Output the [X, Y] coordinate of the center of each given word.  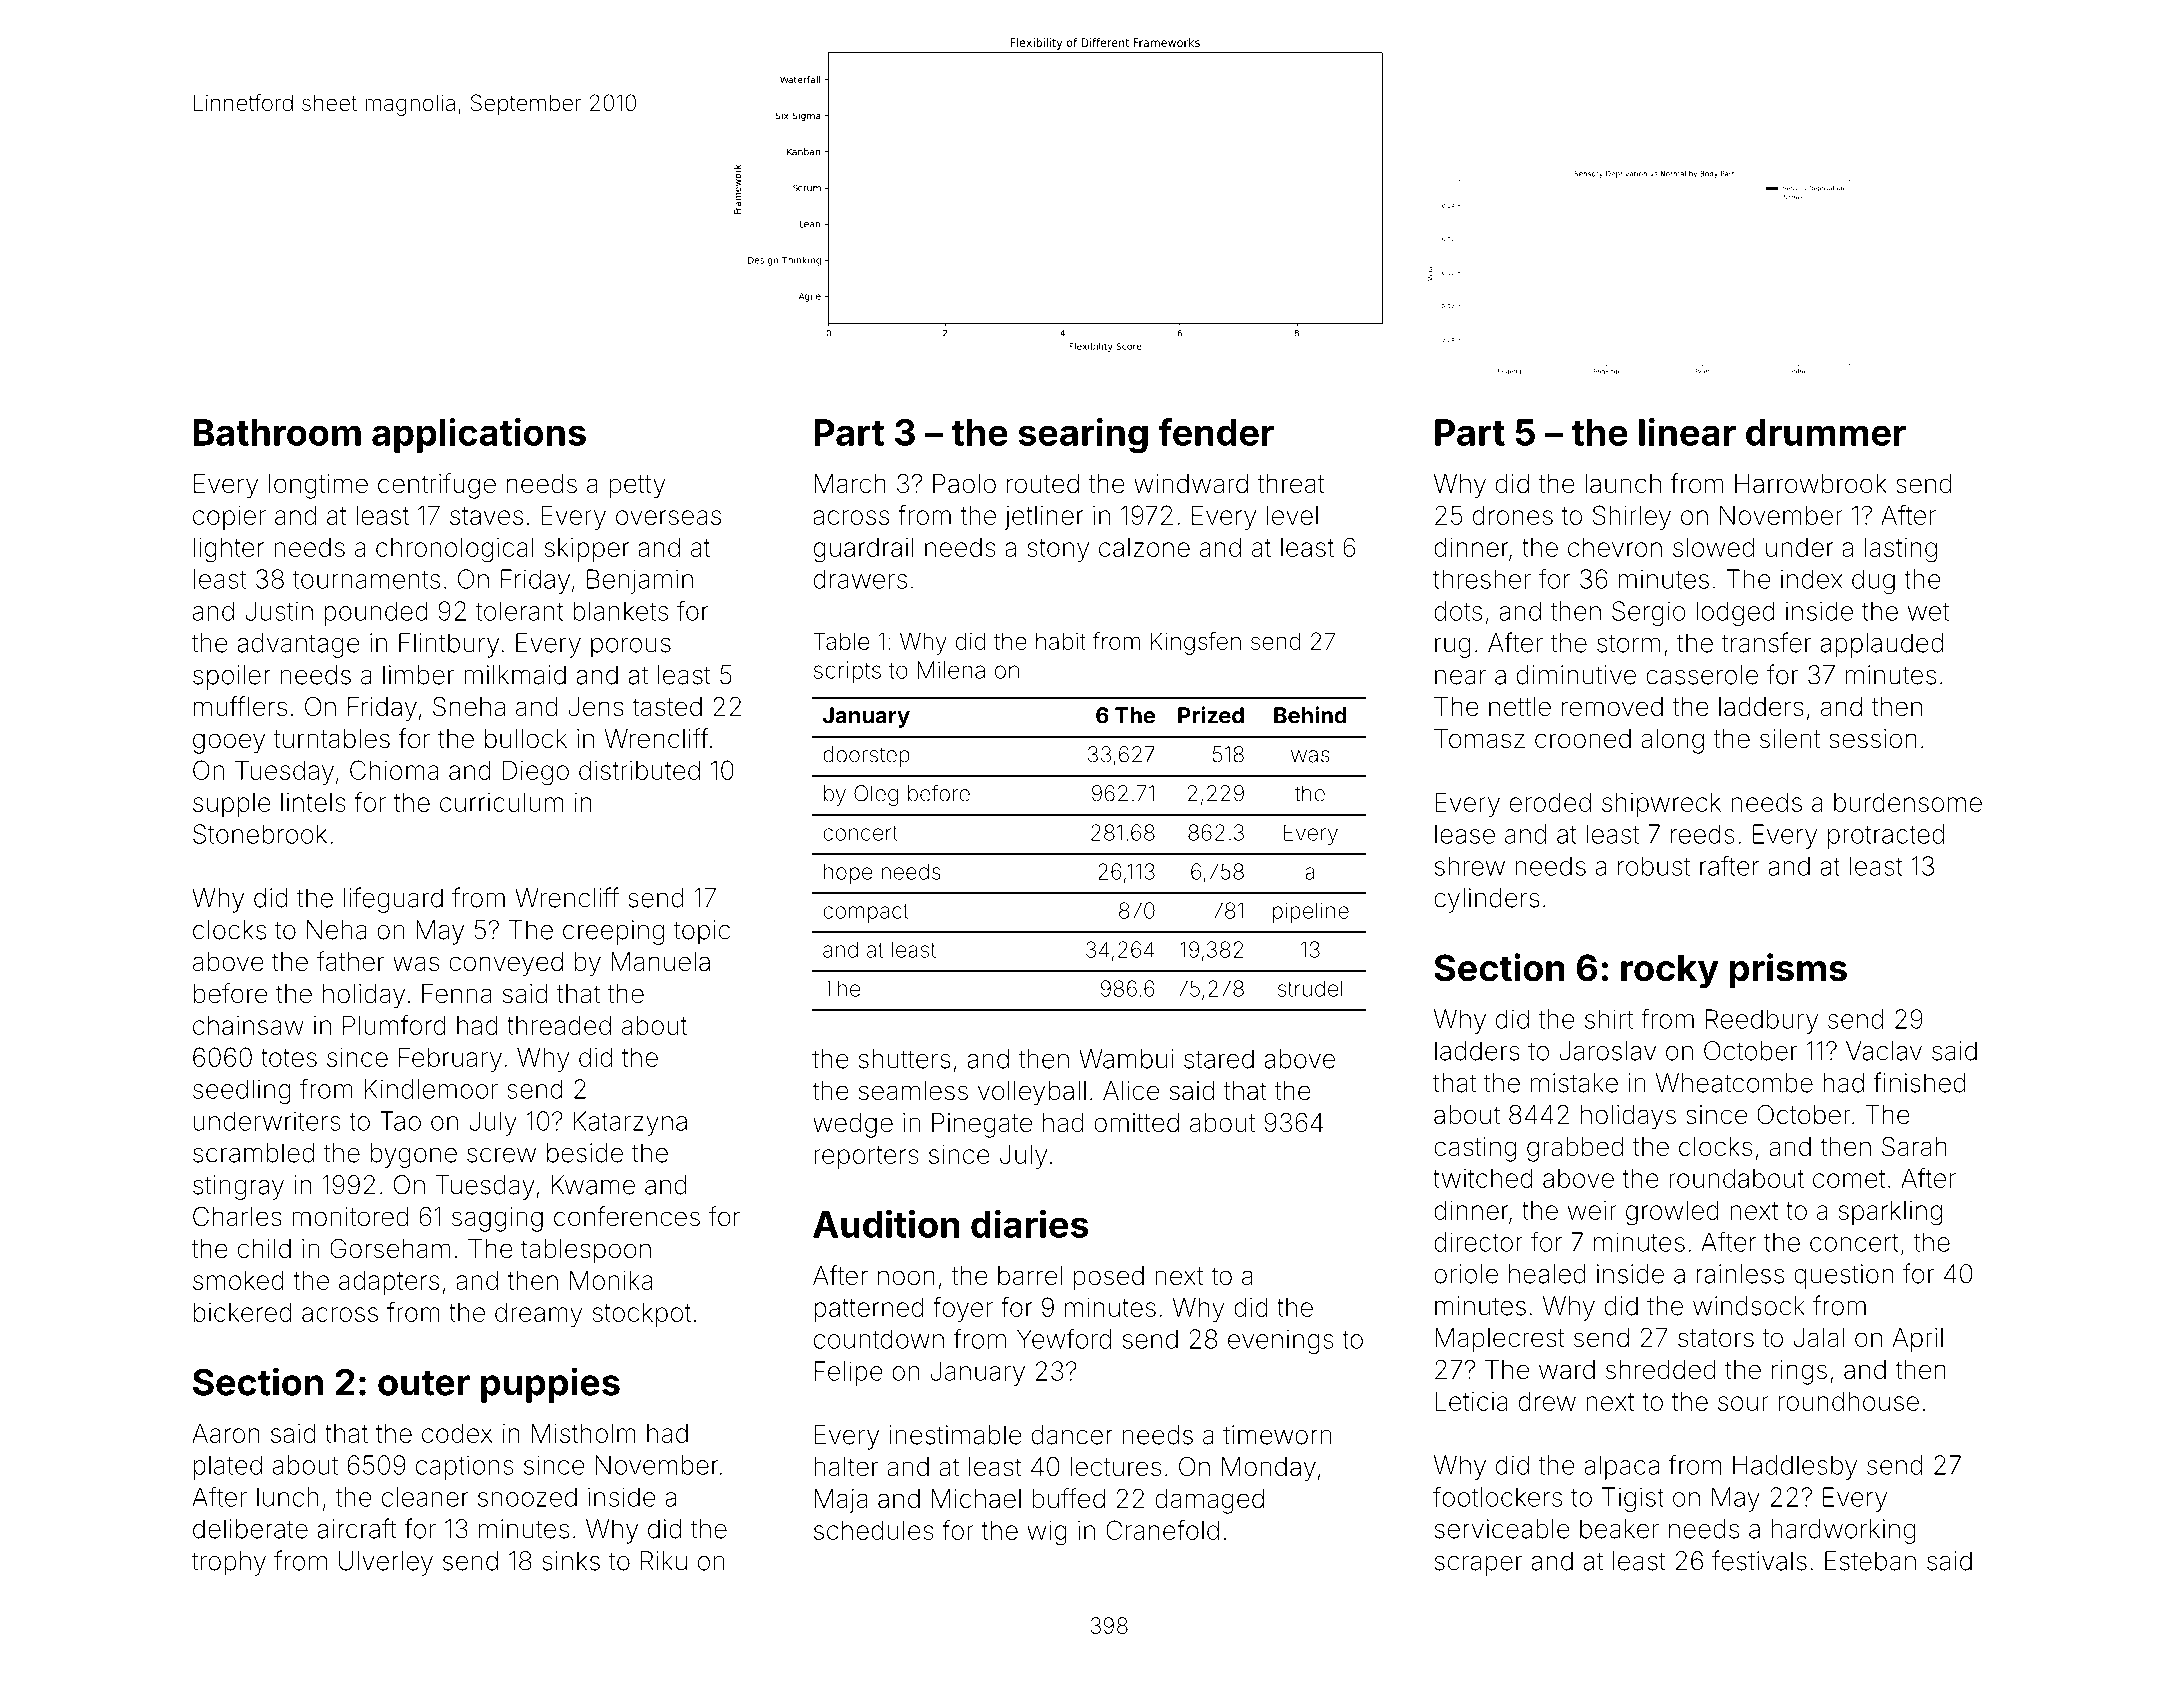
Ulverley [386, 1563]
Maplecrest [1499, 1340]
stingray [238, 1187]
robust [1654, 866]
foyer [963, 1309]
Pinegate [982, 1125]
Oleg [876, 795]
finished [1919, 1082]
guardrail [864, 550]
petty [637, 487]
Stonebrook [260, 834]
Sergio [1649, 613]
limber [418, 675]
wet [1928, 612]
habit [1061, 641]
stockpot [642, 1314]
